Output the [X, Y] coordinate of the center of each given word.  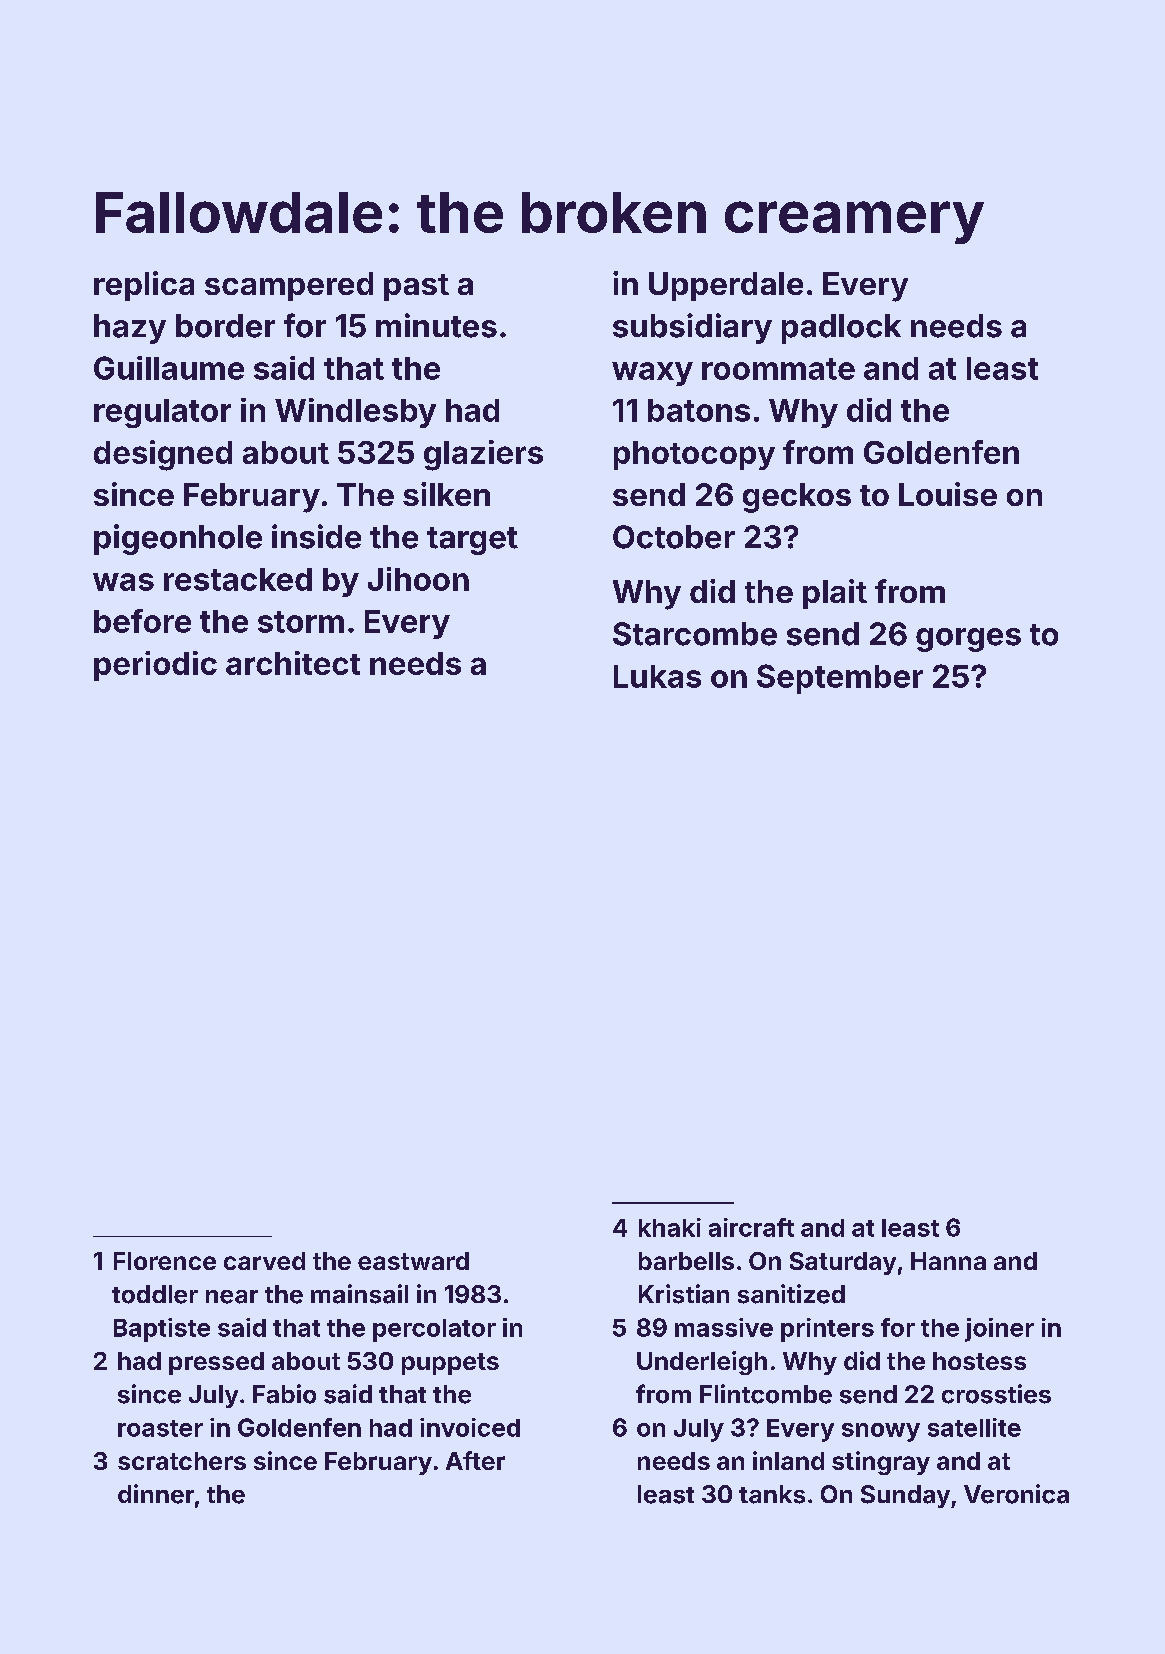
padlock [841, 329]
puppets [450, 1364]
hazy [130, 329]
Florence [165, 1261]
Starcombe [695, 634]
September [840, 679]
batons [699, 410]
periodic [155, 666]
